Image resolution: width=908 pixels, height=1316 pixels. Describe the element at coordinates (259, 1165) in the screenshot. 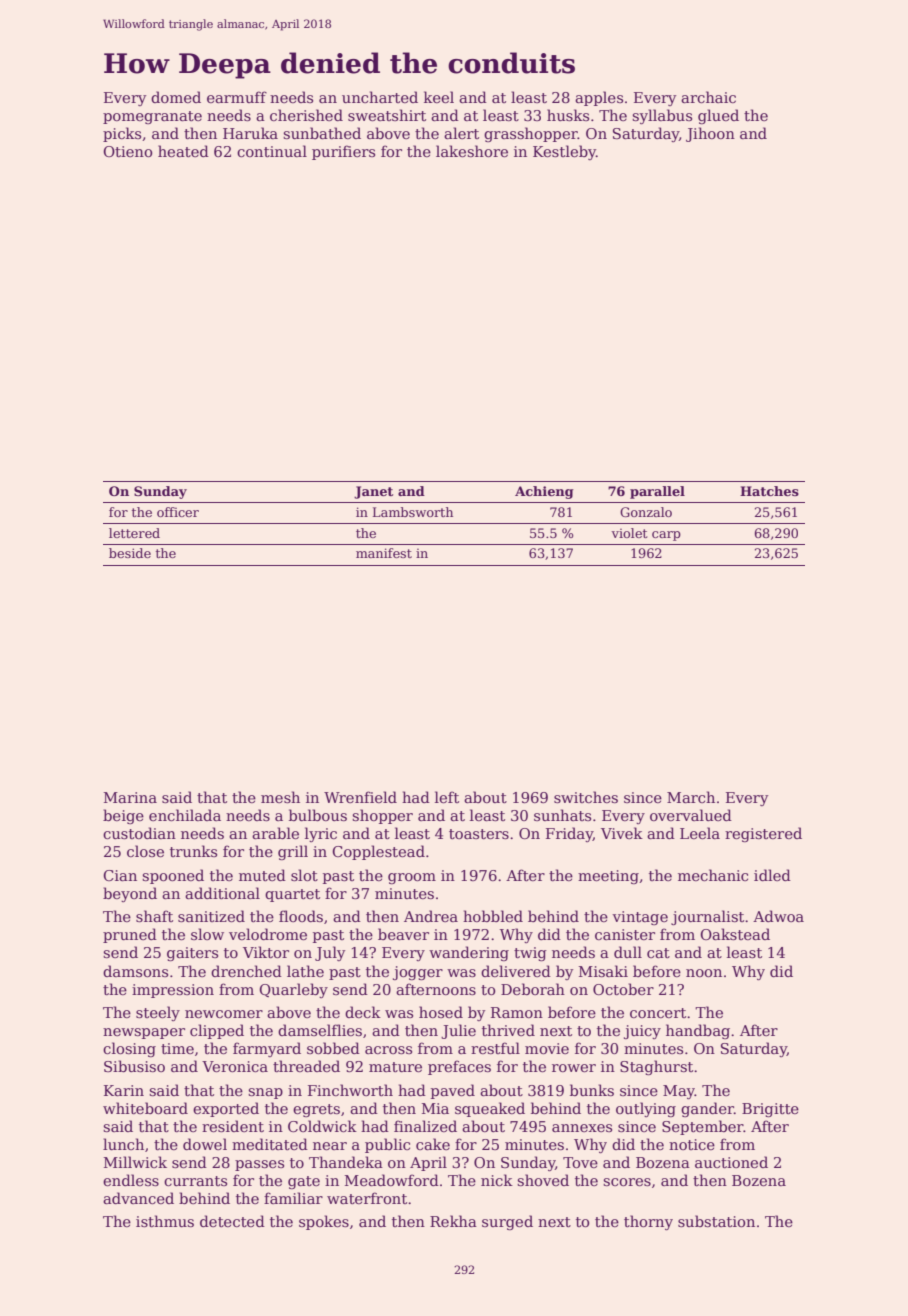

I see `passes` at that location.
